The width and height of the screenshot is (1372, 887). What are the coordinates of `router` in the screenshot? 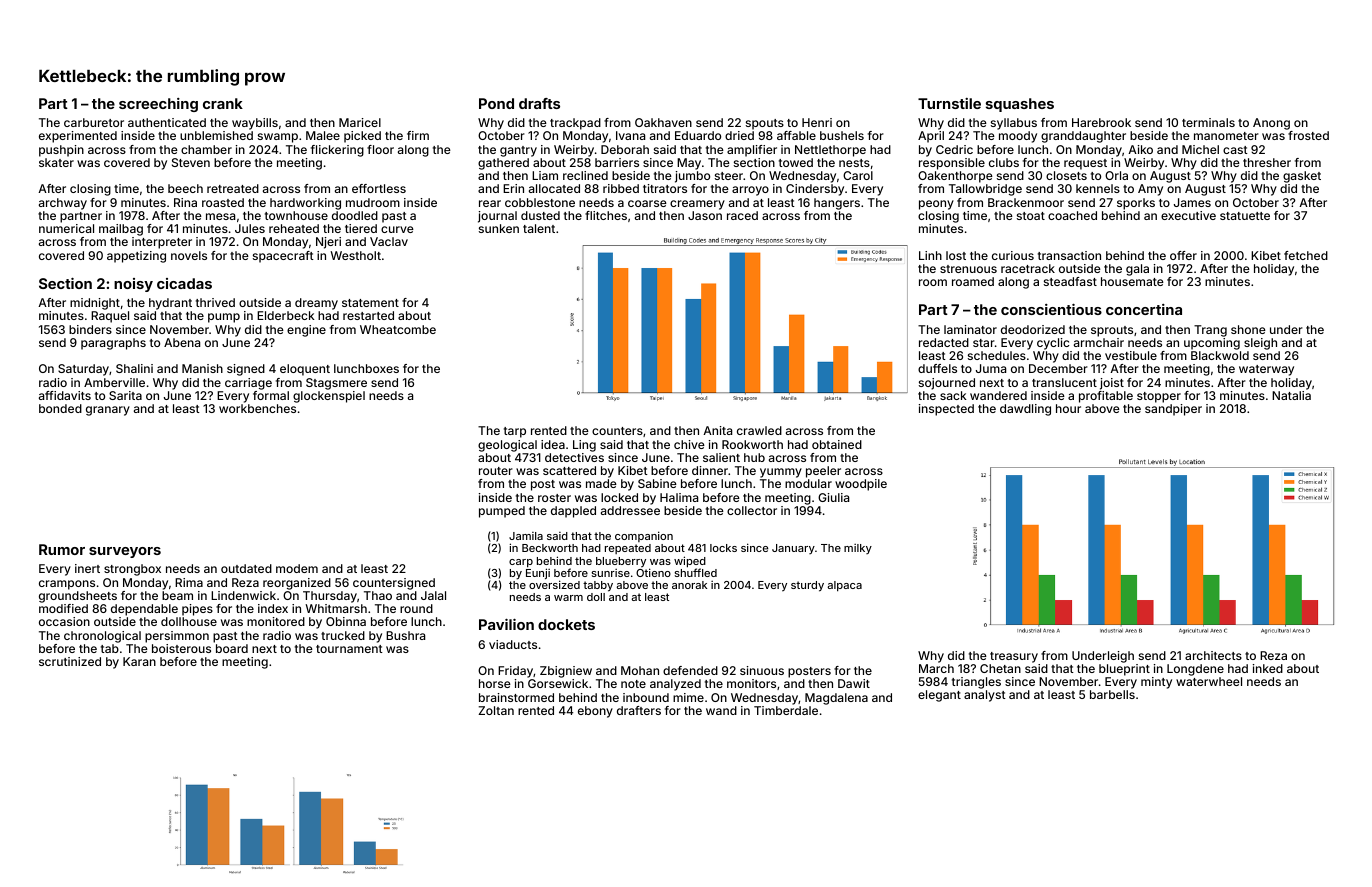 It's located at (496, 471).
